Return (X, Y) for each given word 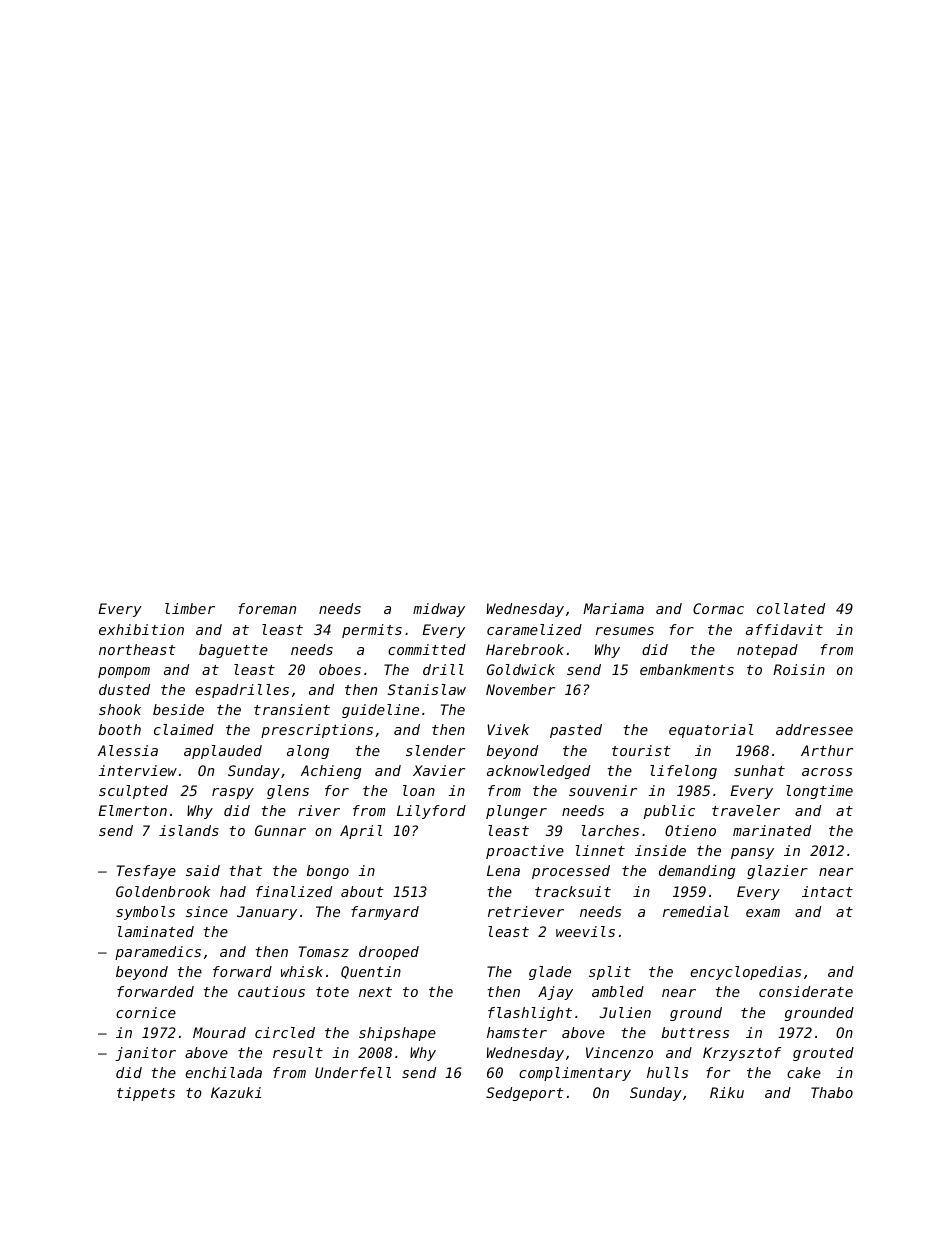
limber (190, 608)
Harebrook (525, 649)
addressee (814, 729)
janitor (145, 1054)
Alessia (128, 750)
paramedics (158, 953)
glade (550, 973)
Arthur (827, 750)
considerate (806, 991)
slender (435, 750)
